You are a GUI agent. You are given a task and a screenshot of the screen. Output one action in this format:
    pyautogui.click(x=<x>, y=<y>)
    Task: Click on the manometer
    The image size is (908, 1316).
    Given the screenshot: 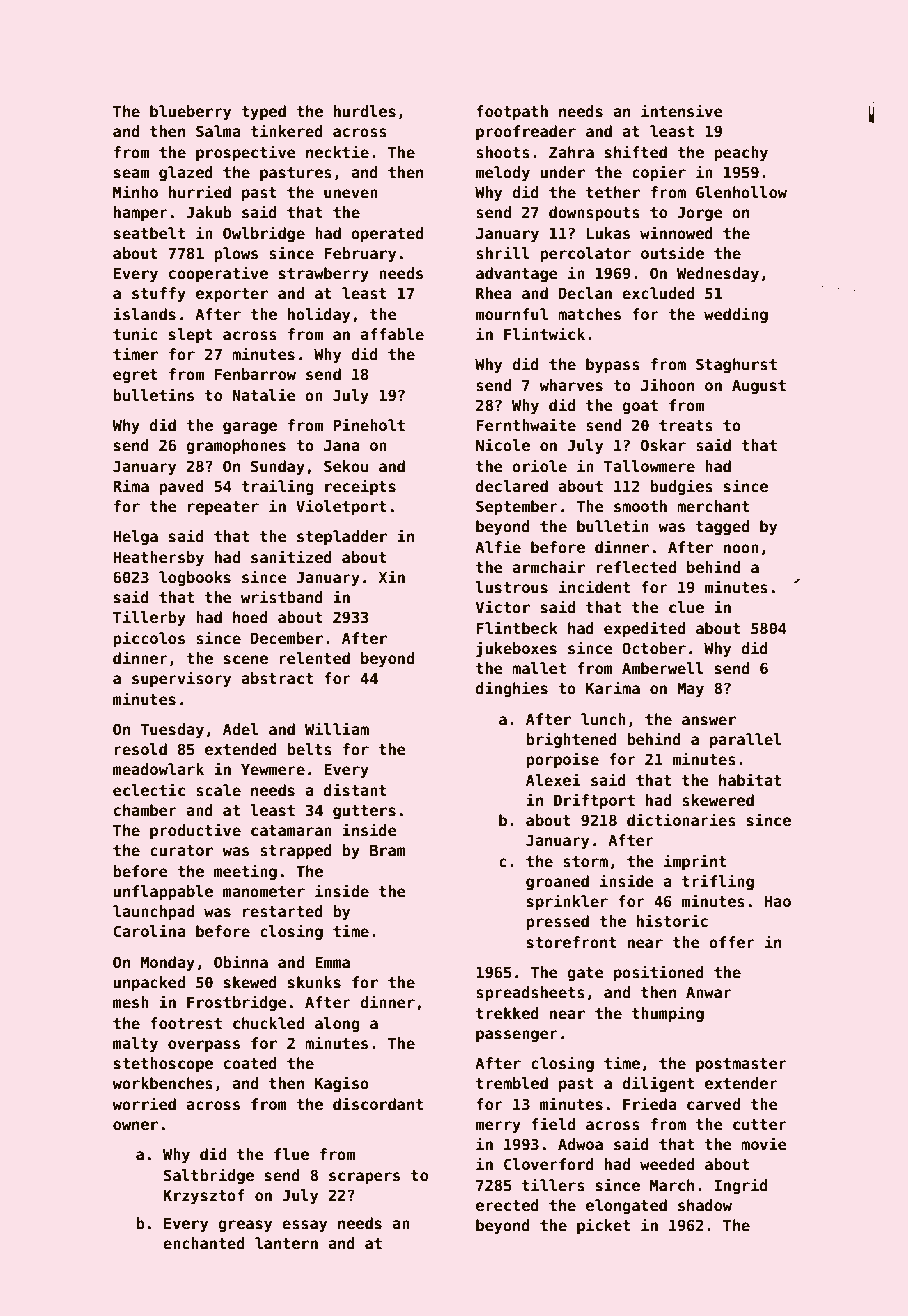 What is the action you would take?
    pyautogui.click(x=264, y=891)
